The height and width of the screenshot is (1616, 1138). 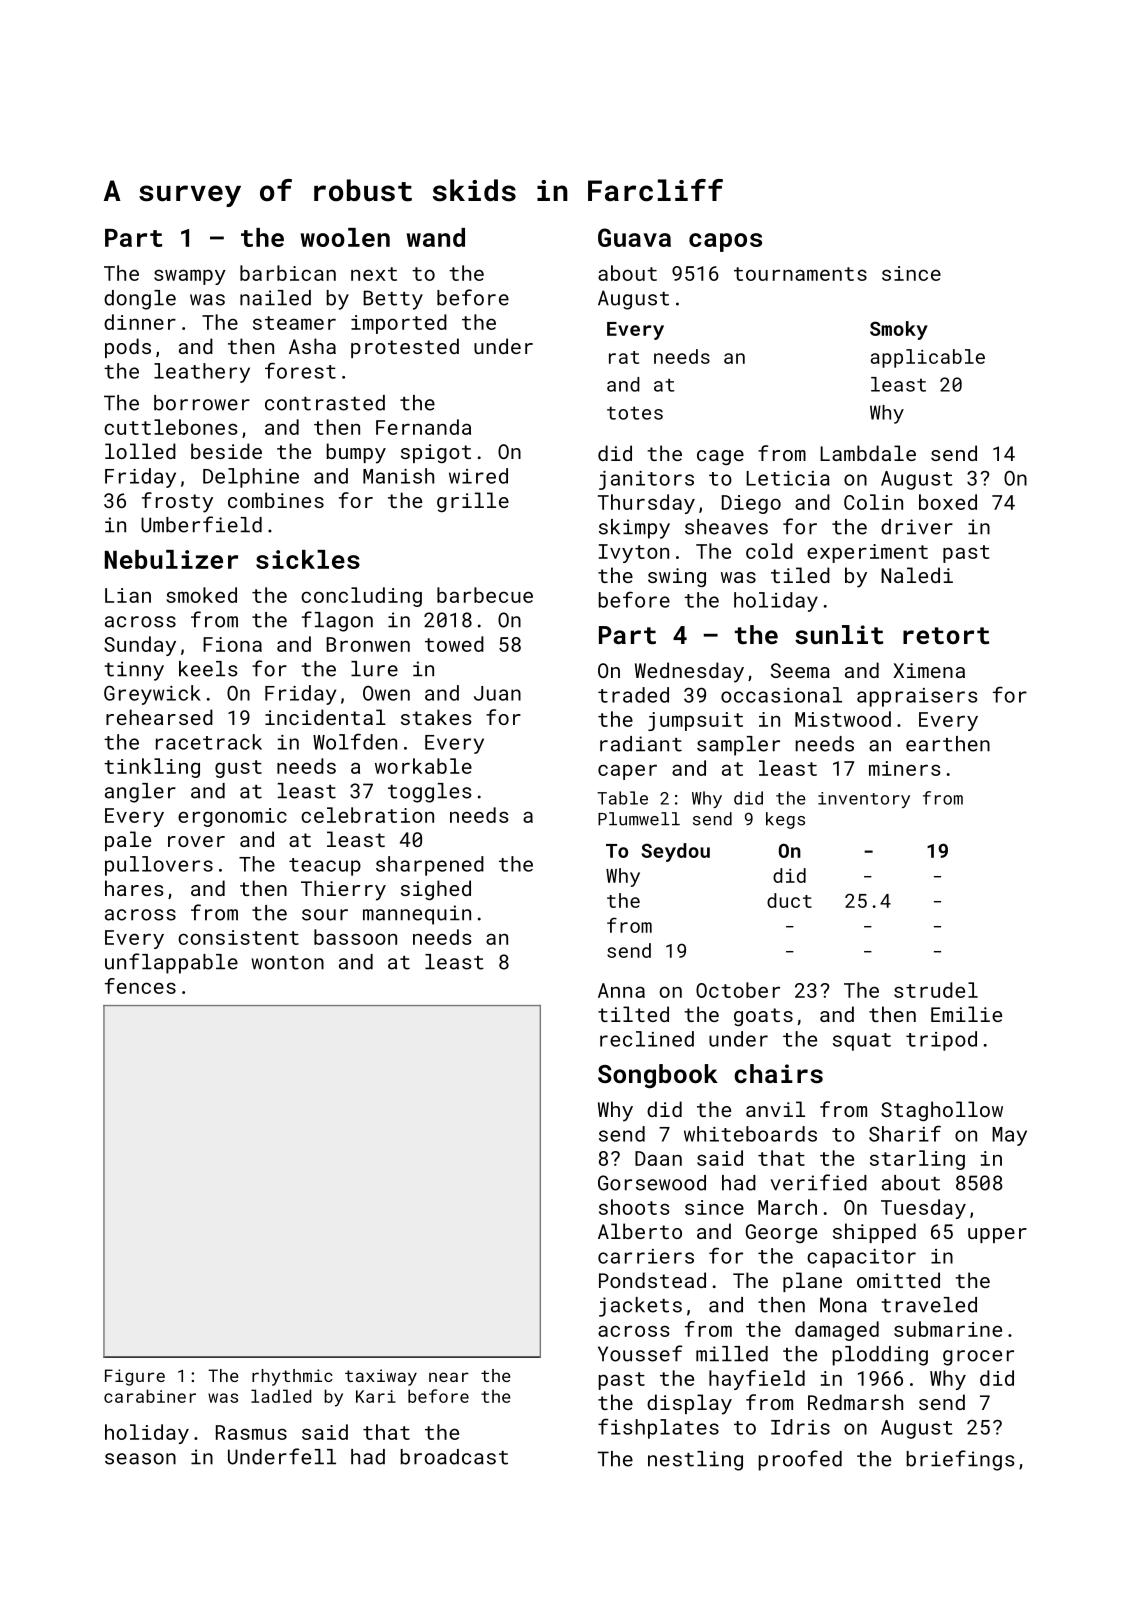 I want to click on dongle, so click(x=140, y=300).
